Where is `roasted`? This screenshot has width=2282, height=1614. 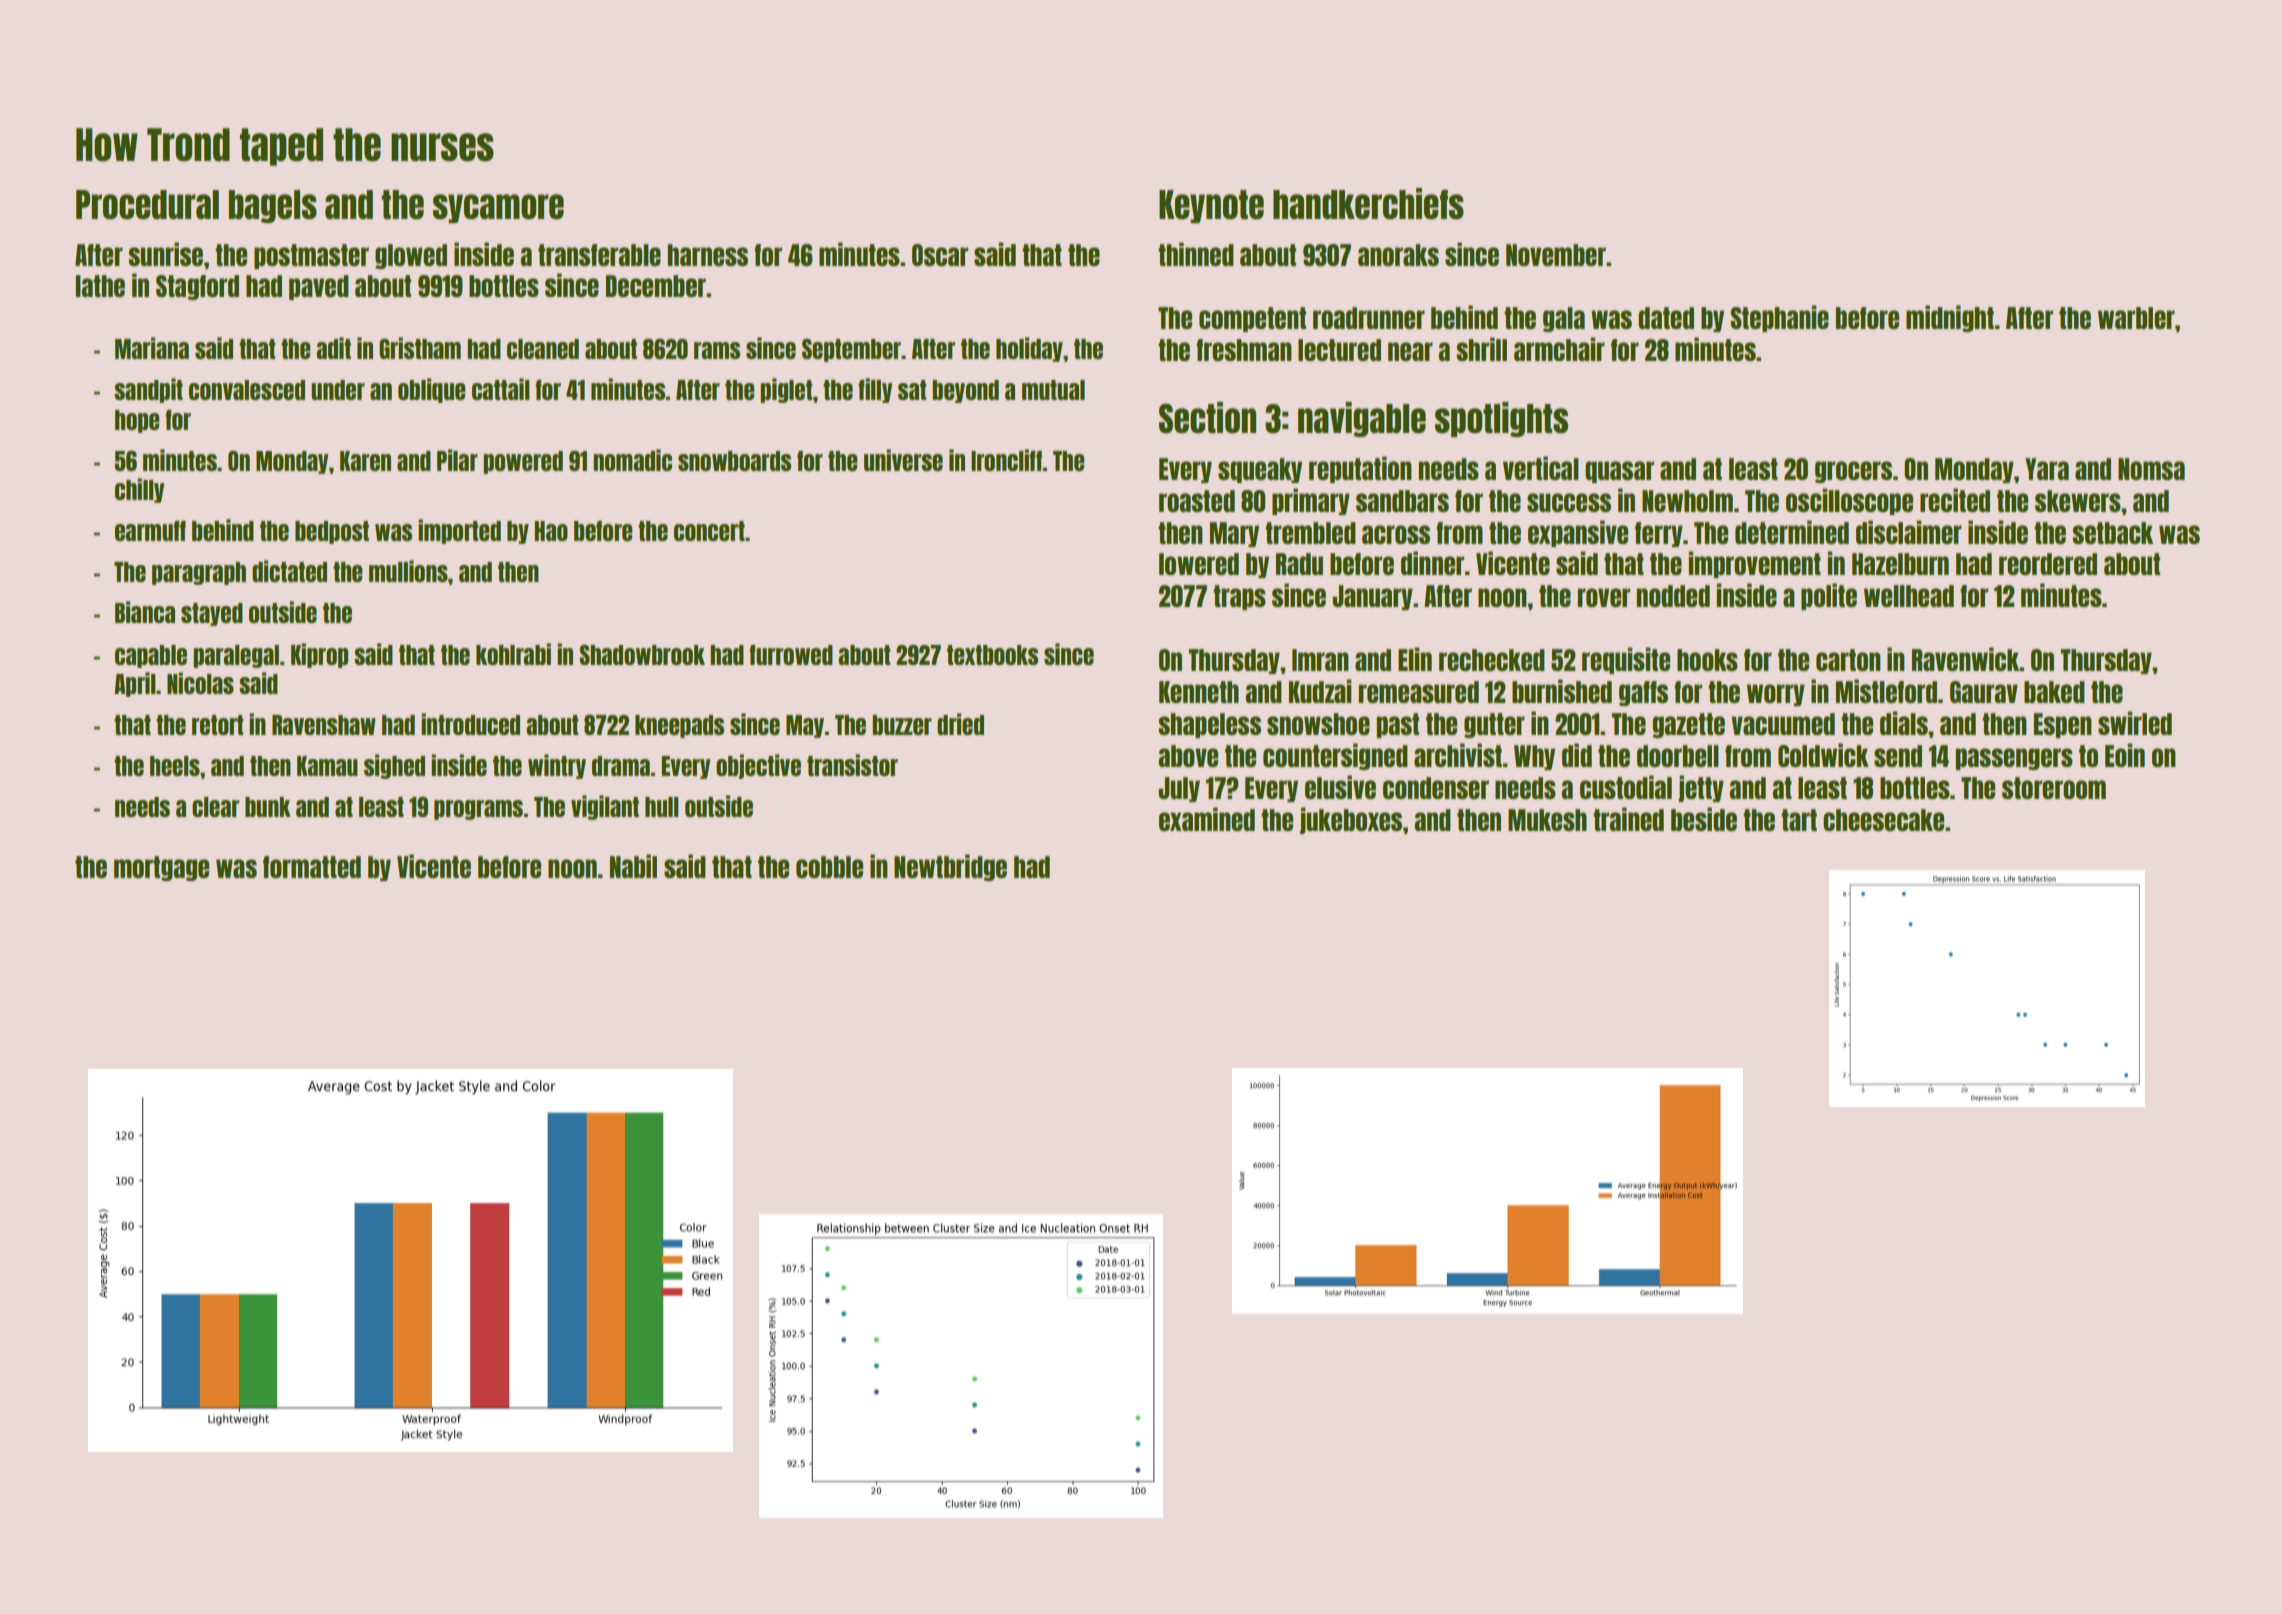
roasted is located at coordinates (1197, 501).
